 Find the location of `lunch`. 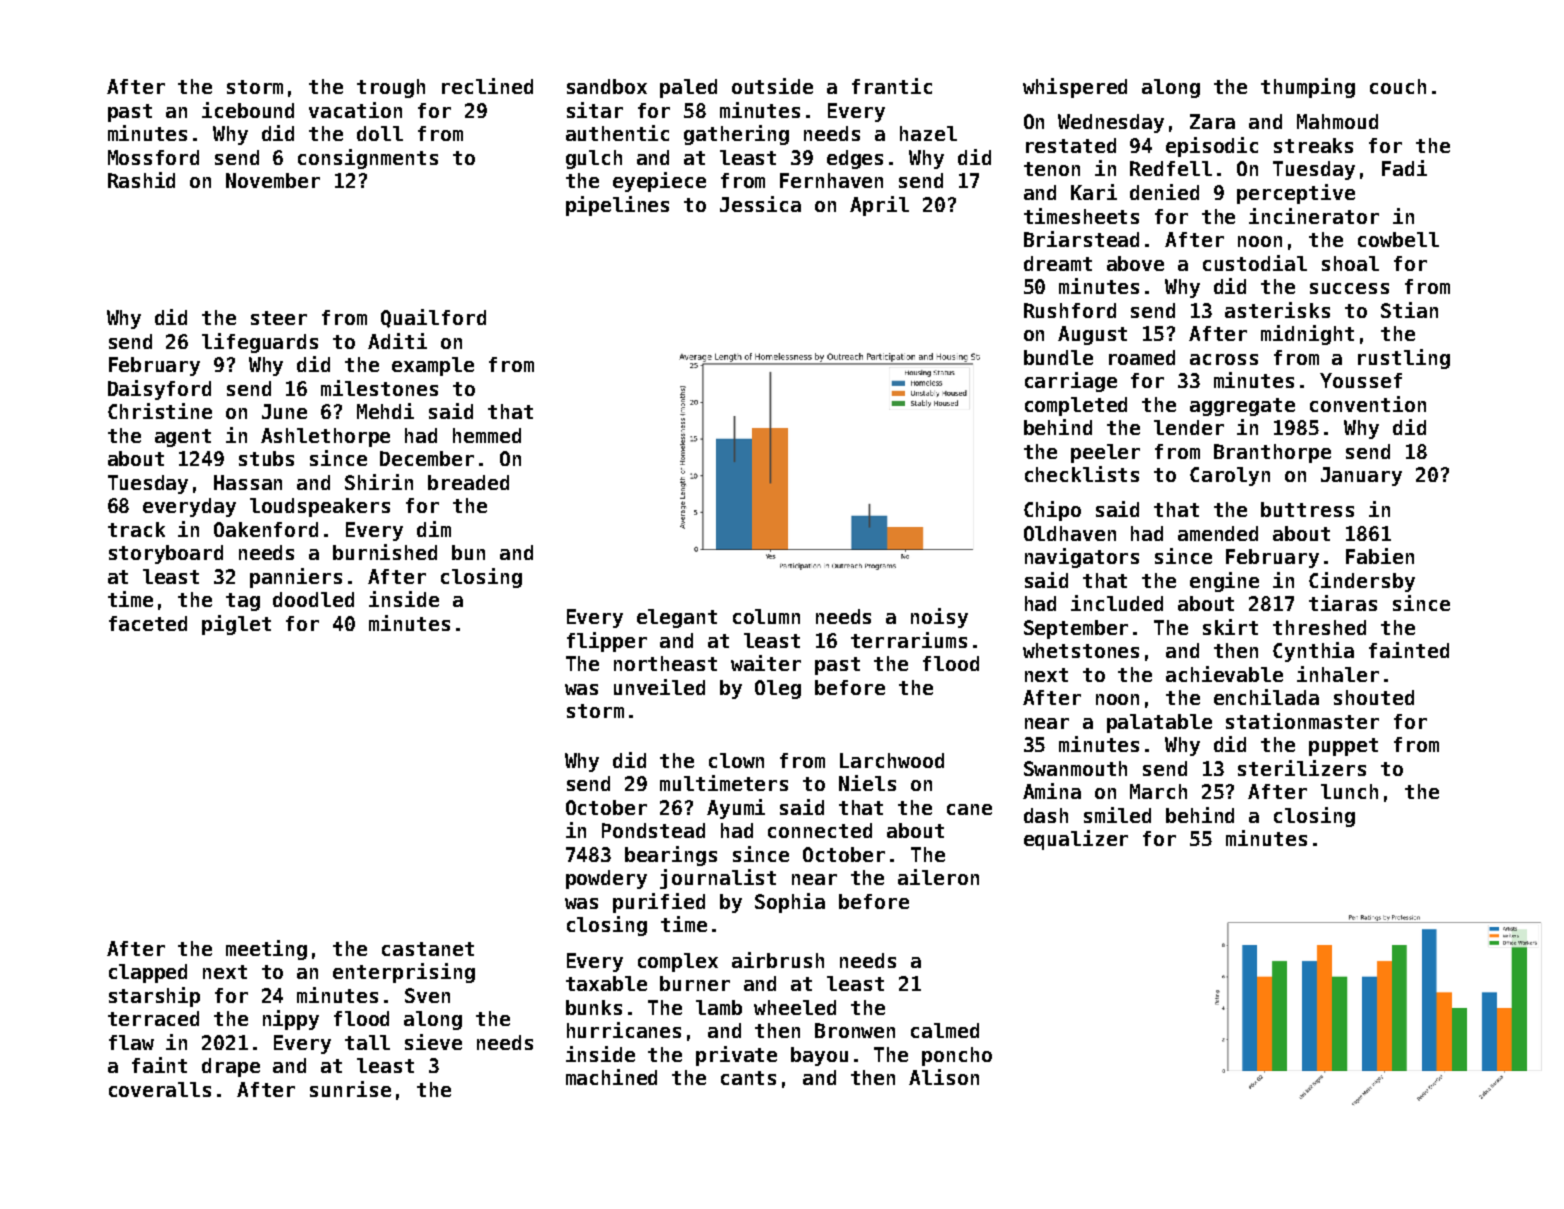

lunch is located at coordinates (1349, 791).
